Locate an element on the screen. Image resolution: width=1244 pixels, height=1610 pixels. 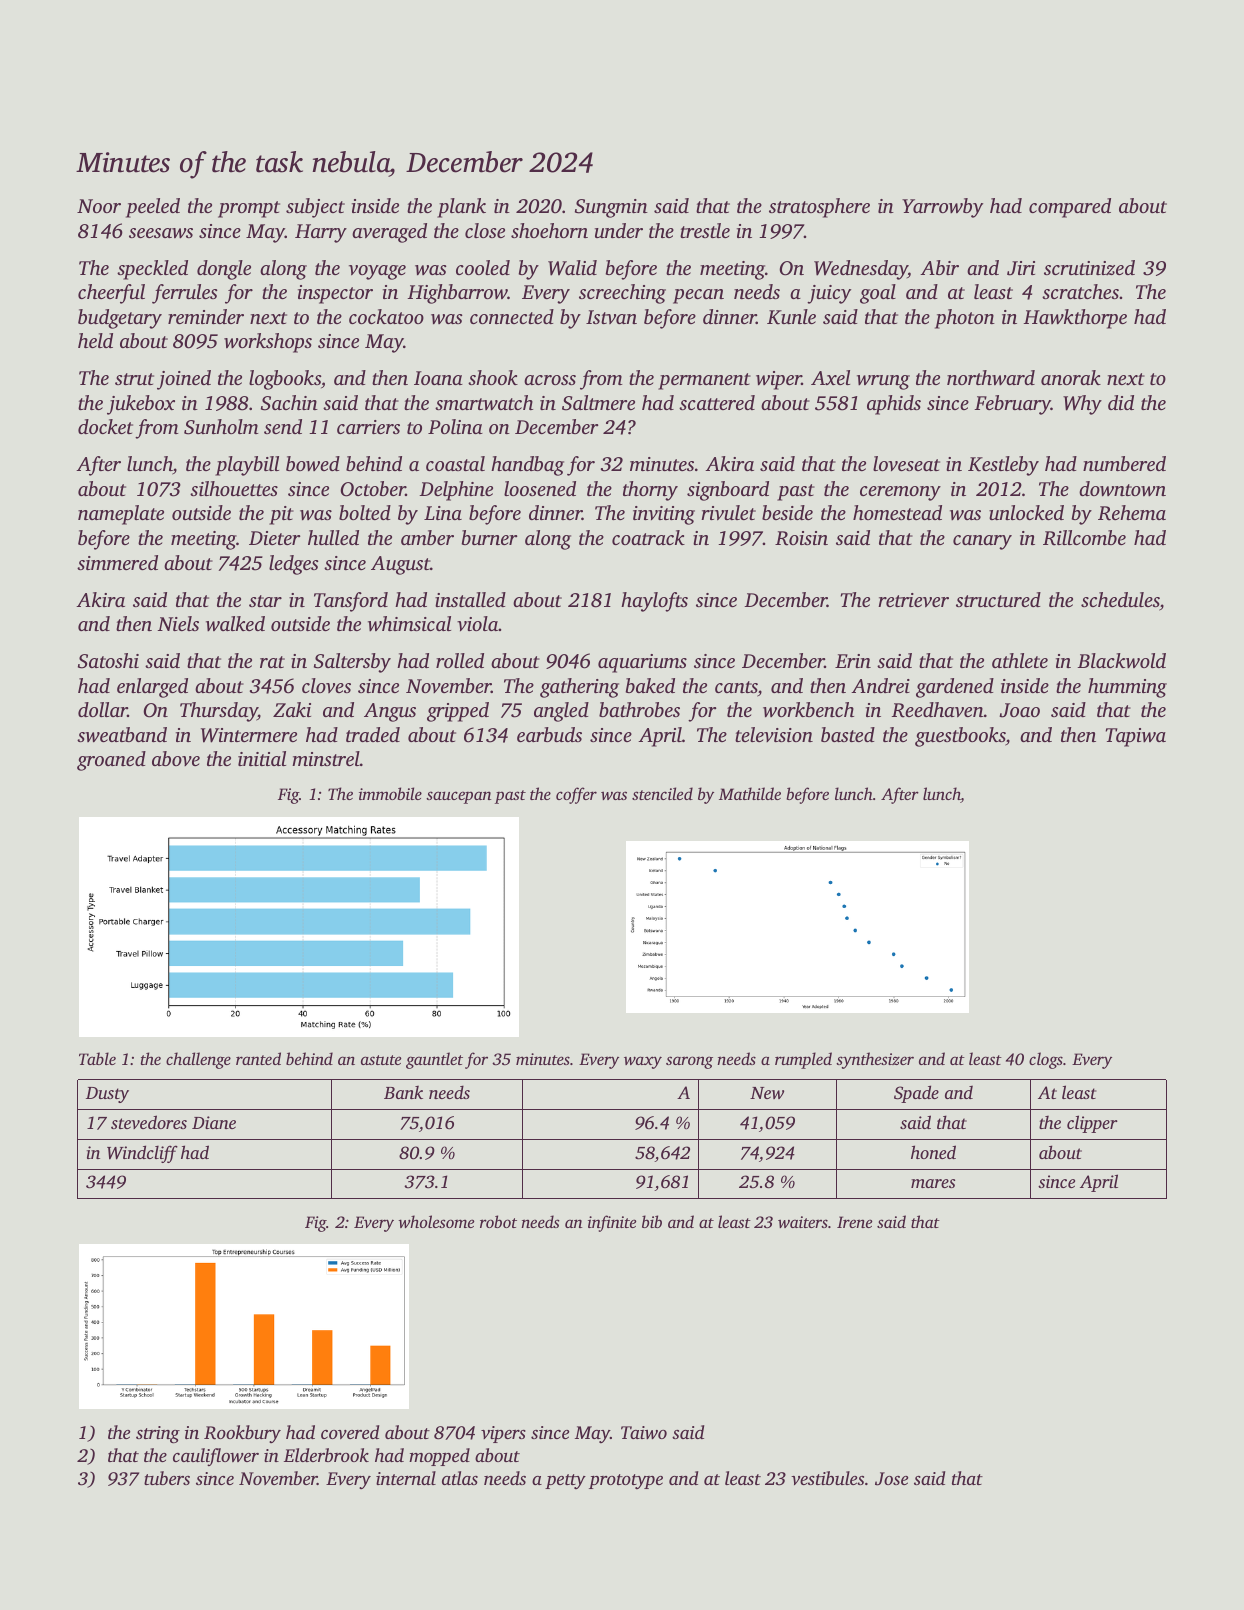
homestead is located at coordinates (897, 512).
